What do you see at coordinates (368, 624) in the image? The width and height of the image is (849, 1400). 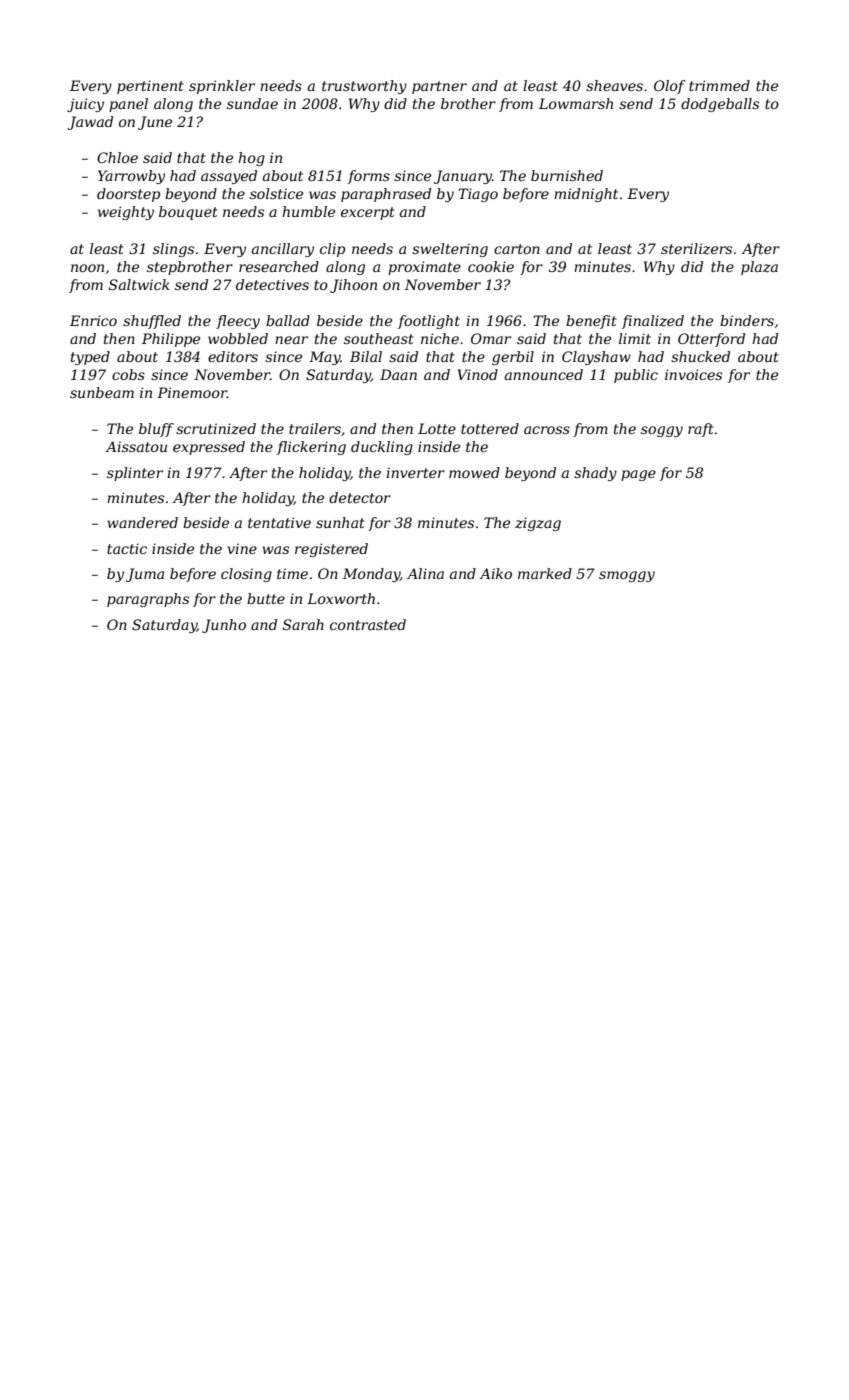 I see `contrasted` at bounding box center [368, 624].
